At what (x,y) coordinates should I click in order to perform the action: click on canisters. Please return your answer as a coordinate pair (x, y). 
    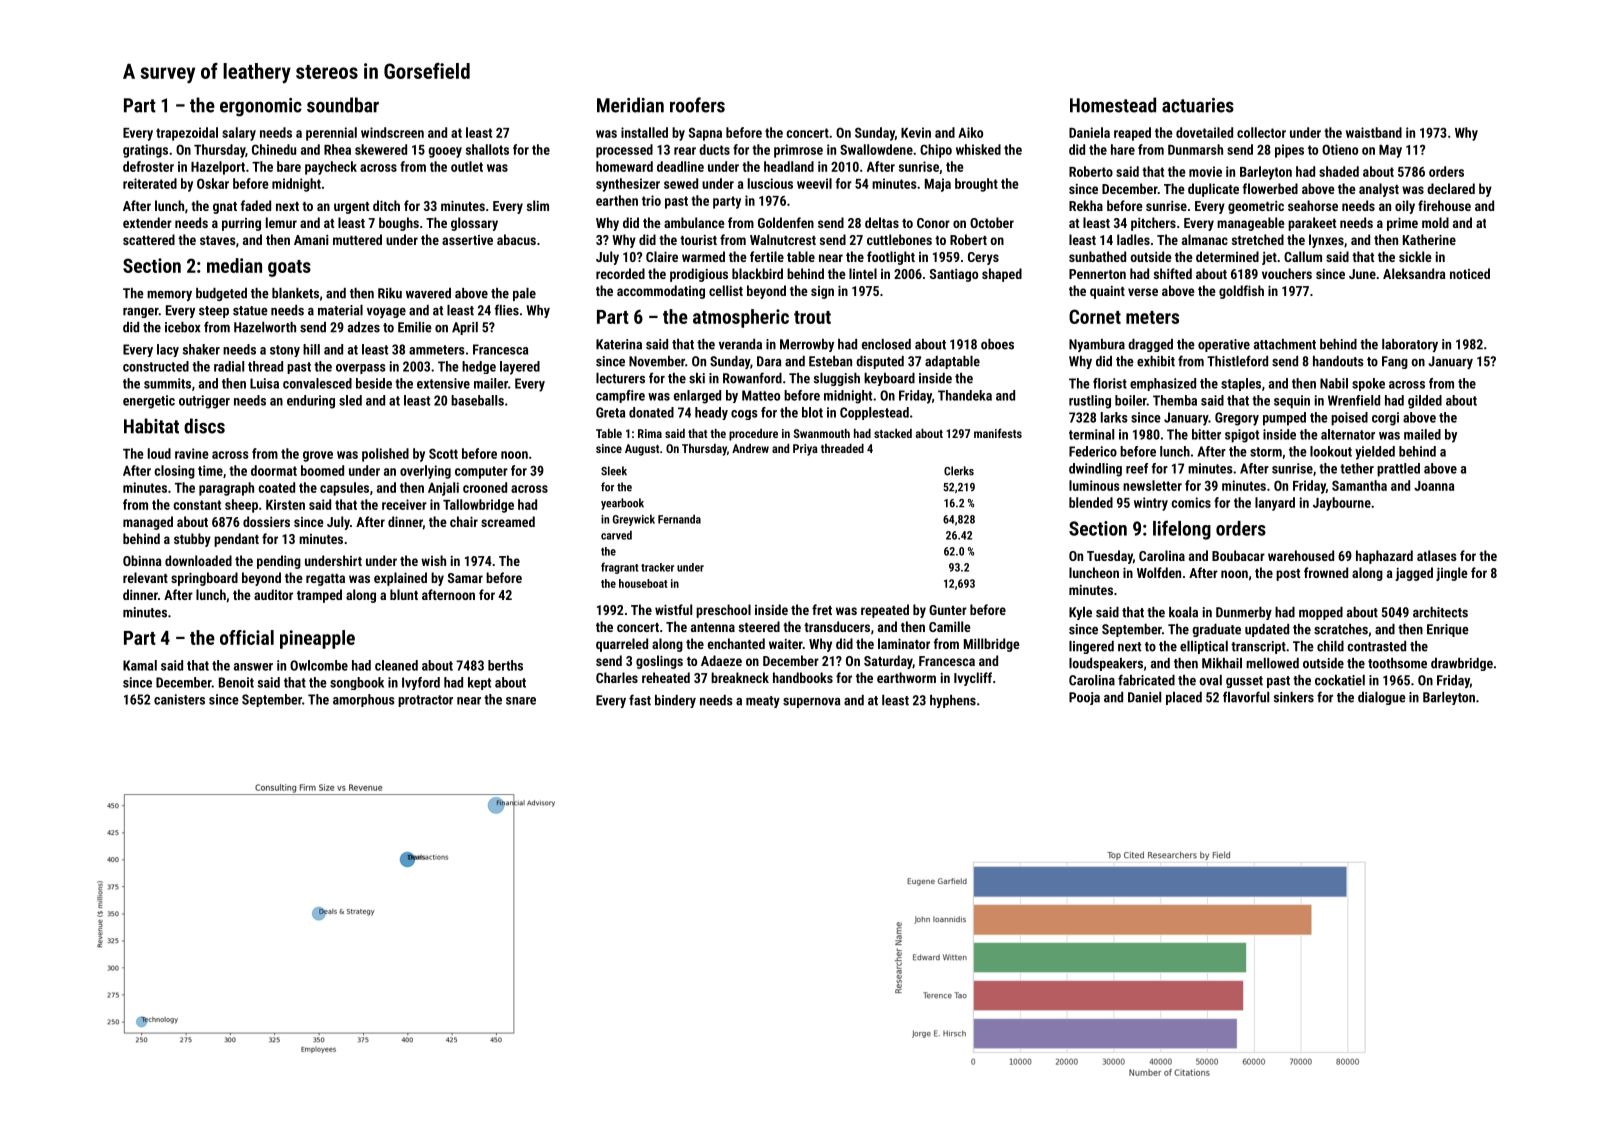
    Looking at the image, I should click on (179, 699).
